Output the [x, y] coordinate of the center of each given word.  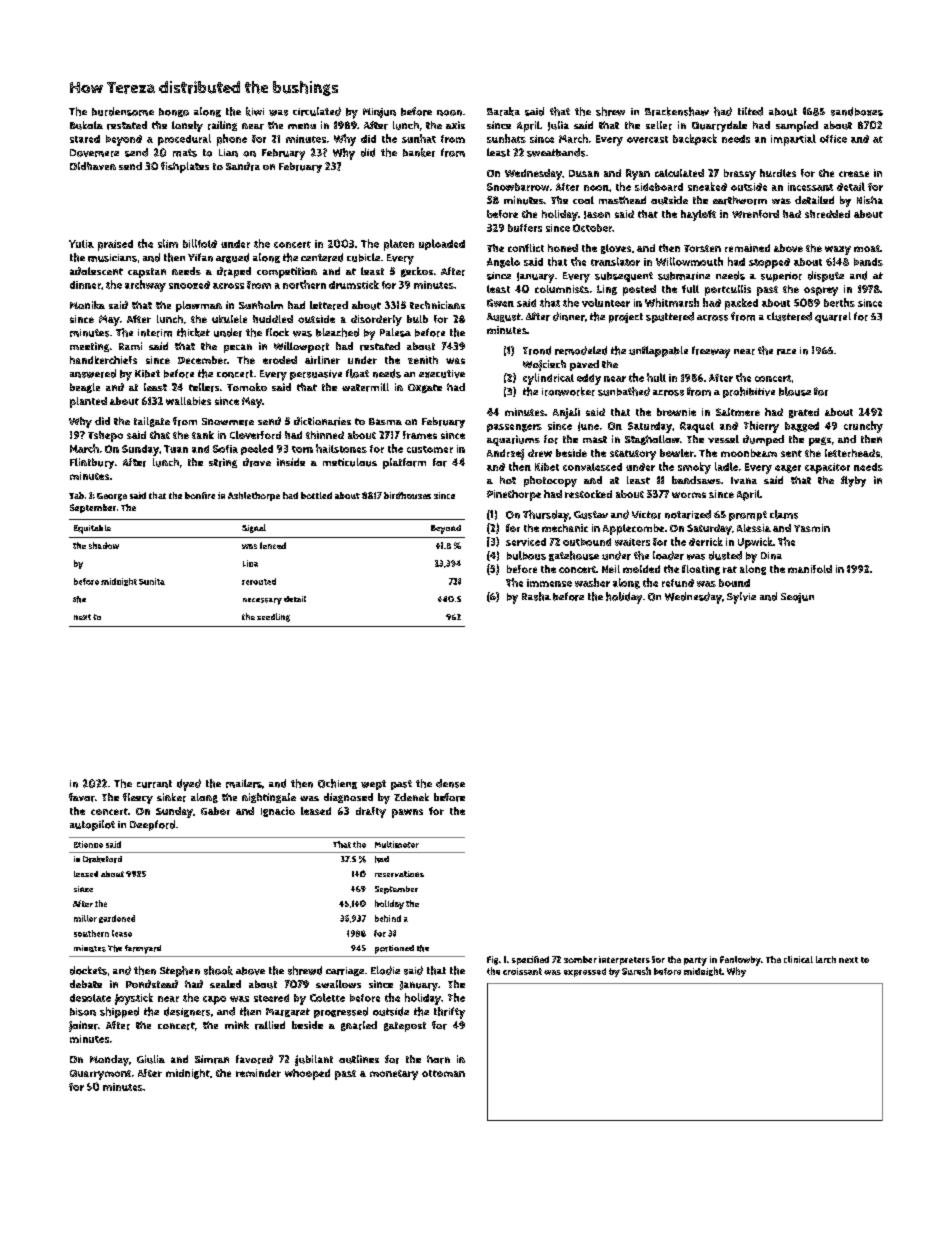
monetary [394, 1075]
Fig [492, 960]
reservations [399, 874]
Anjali [566, 413]
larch [826, 959]
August [504, 317]
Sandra [243, 166]
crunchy [863, 427]
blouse [795, 391]
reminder [258, 1073]
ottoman [443, 1073]
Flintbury [92, 463]
